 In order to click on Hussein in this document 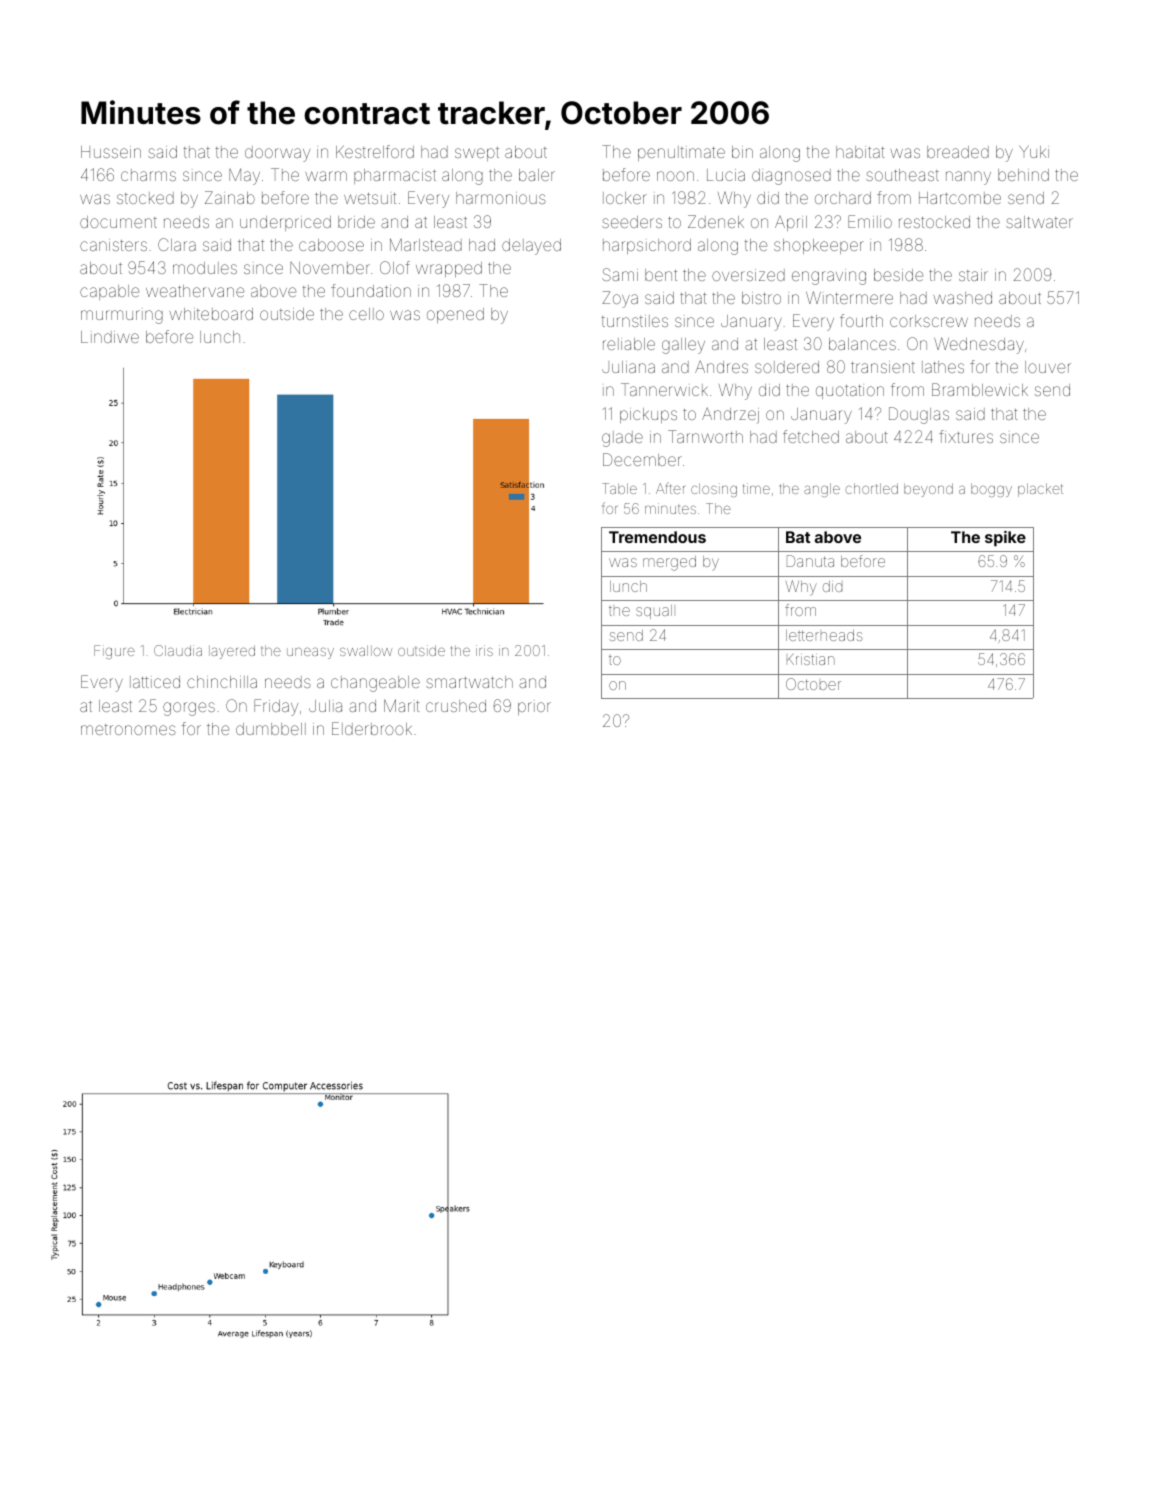, I will do `click(111, 152)`.
